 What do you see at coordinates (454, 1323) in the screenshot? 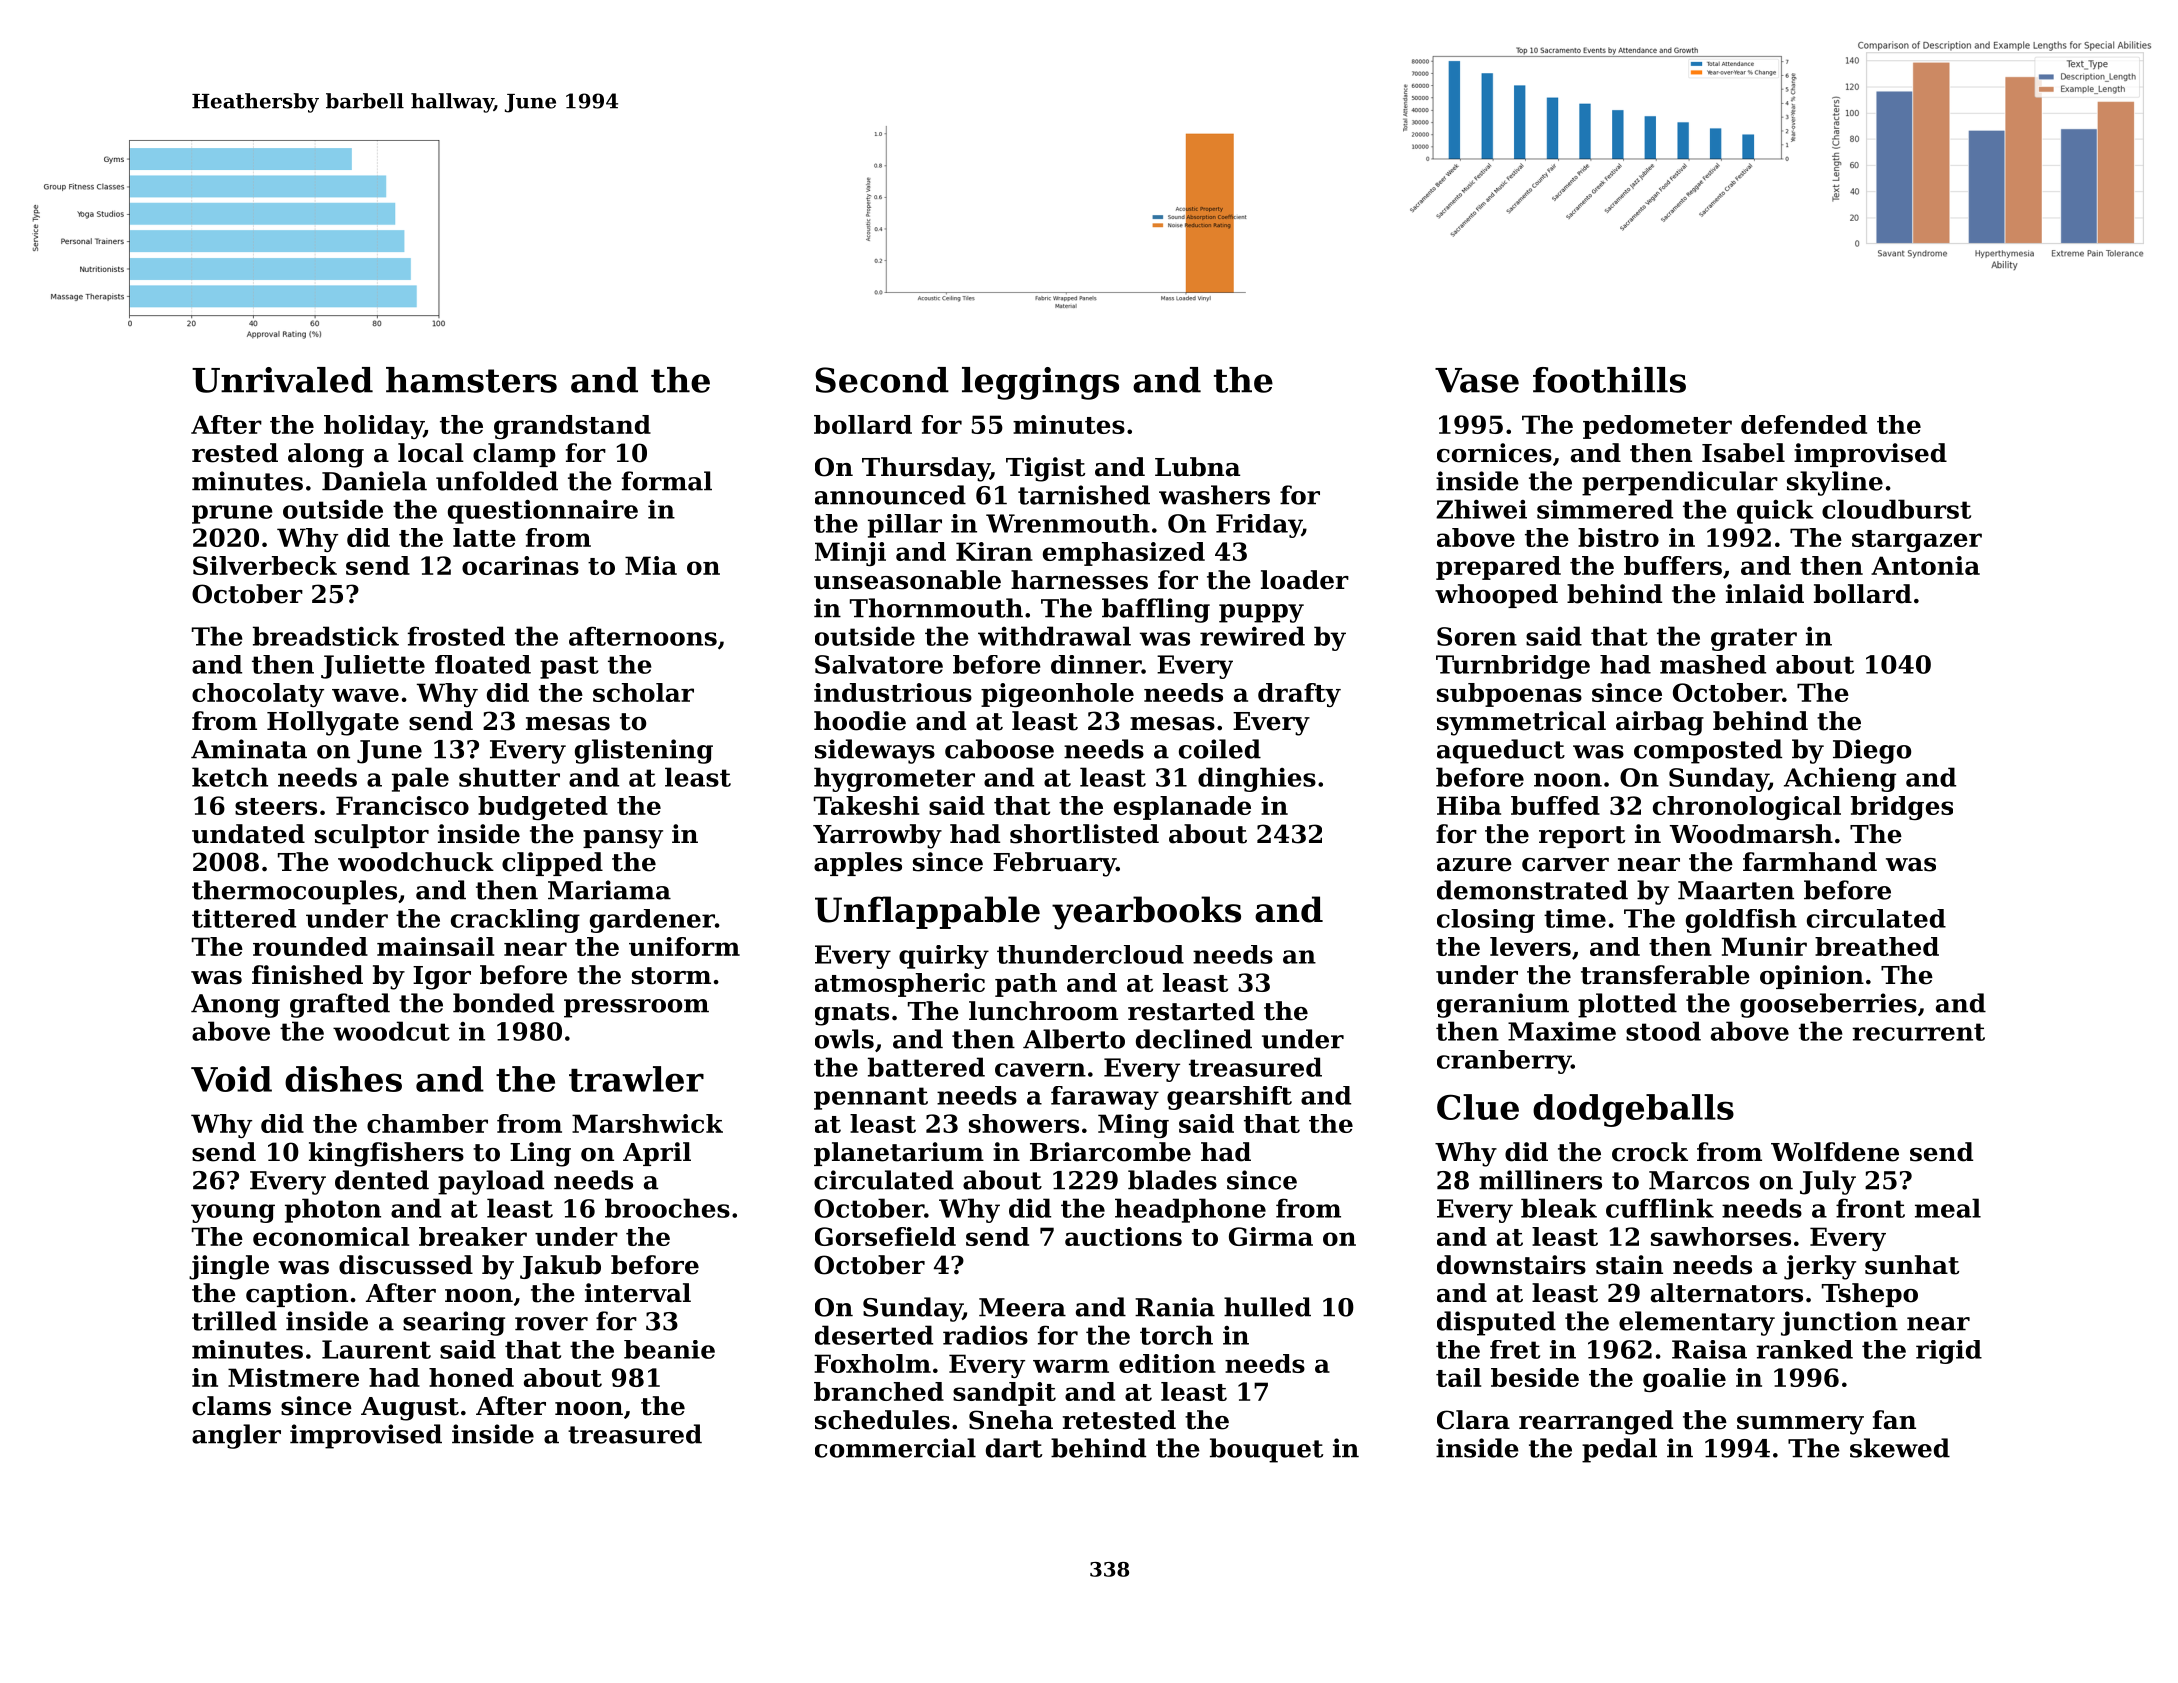
I see `searing` at bounding box center [454, 1323].
